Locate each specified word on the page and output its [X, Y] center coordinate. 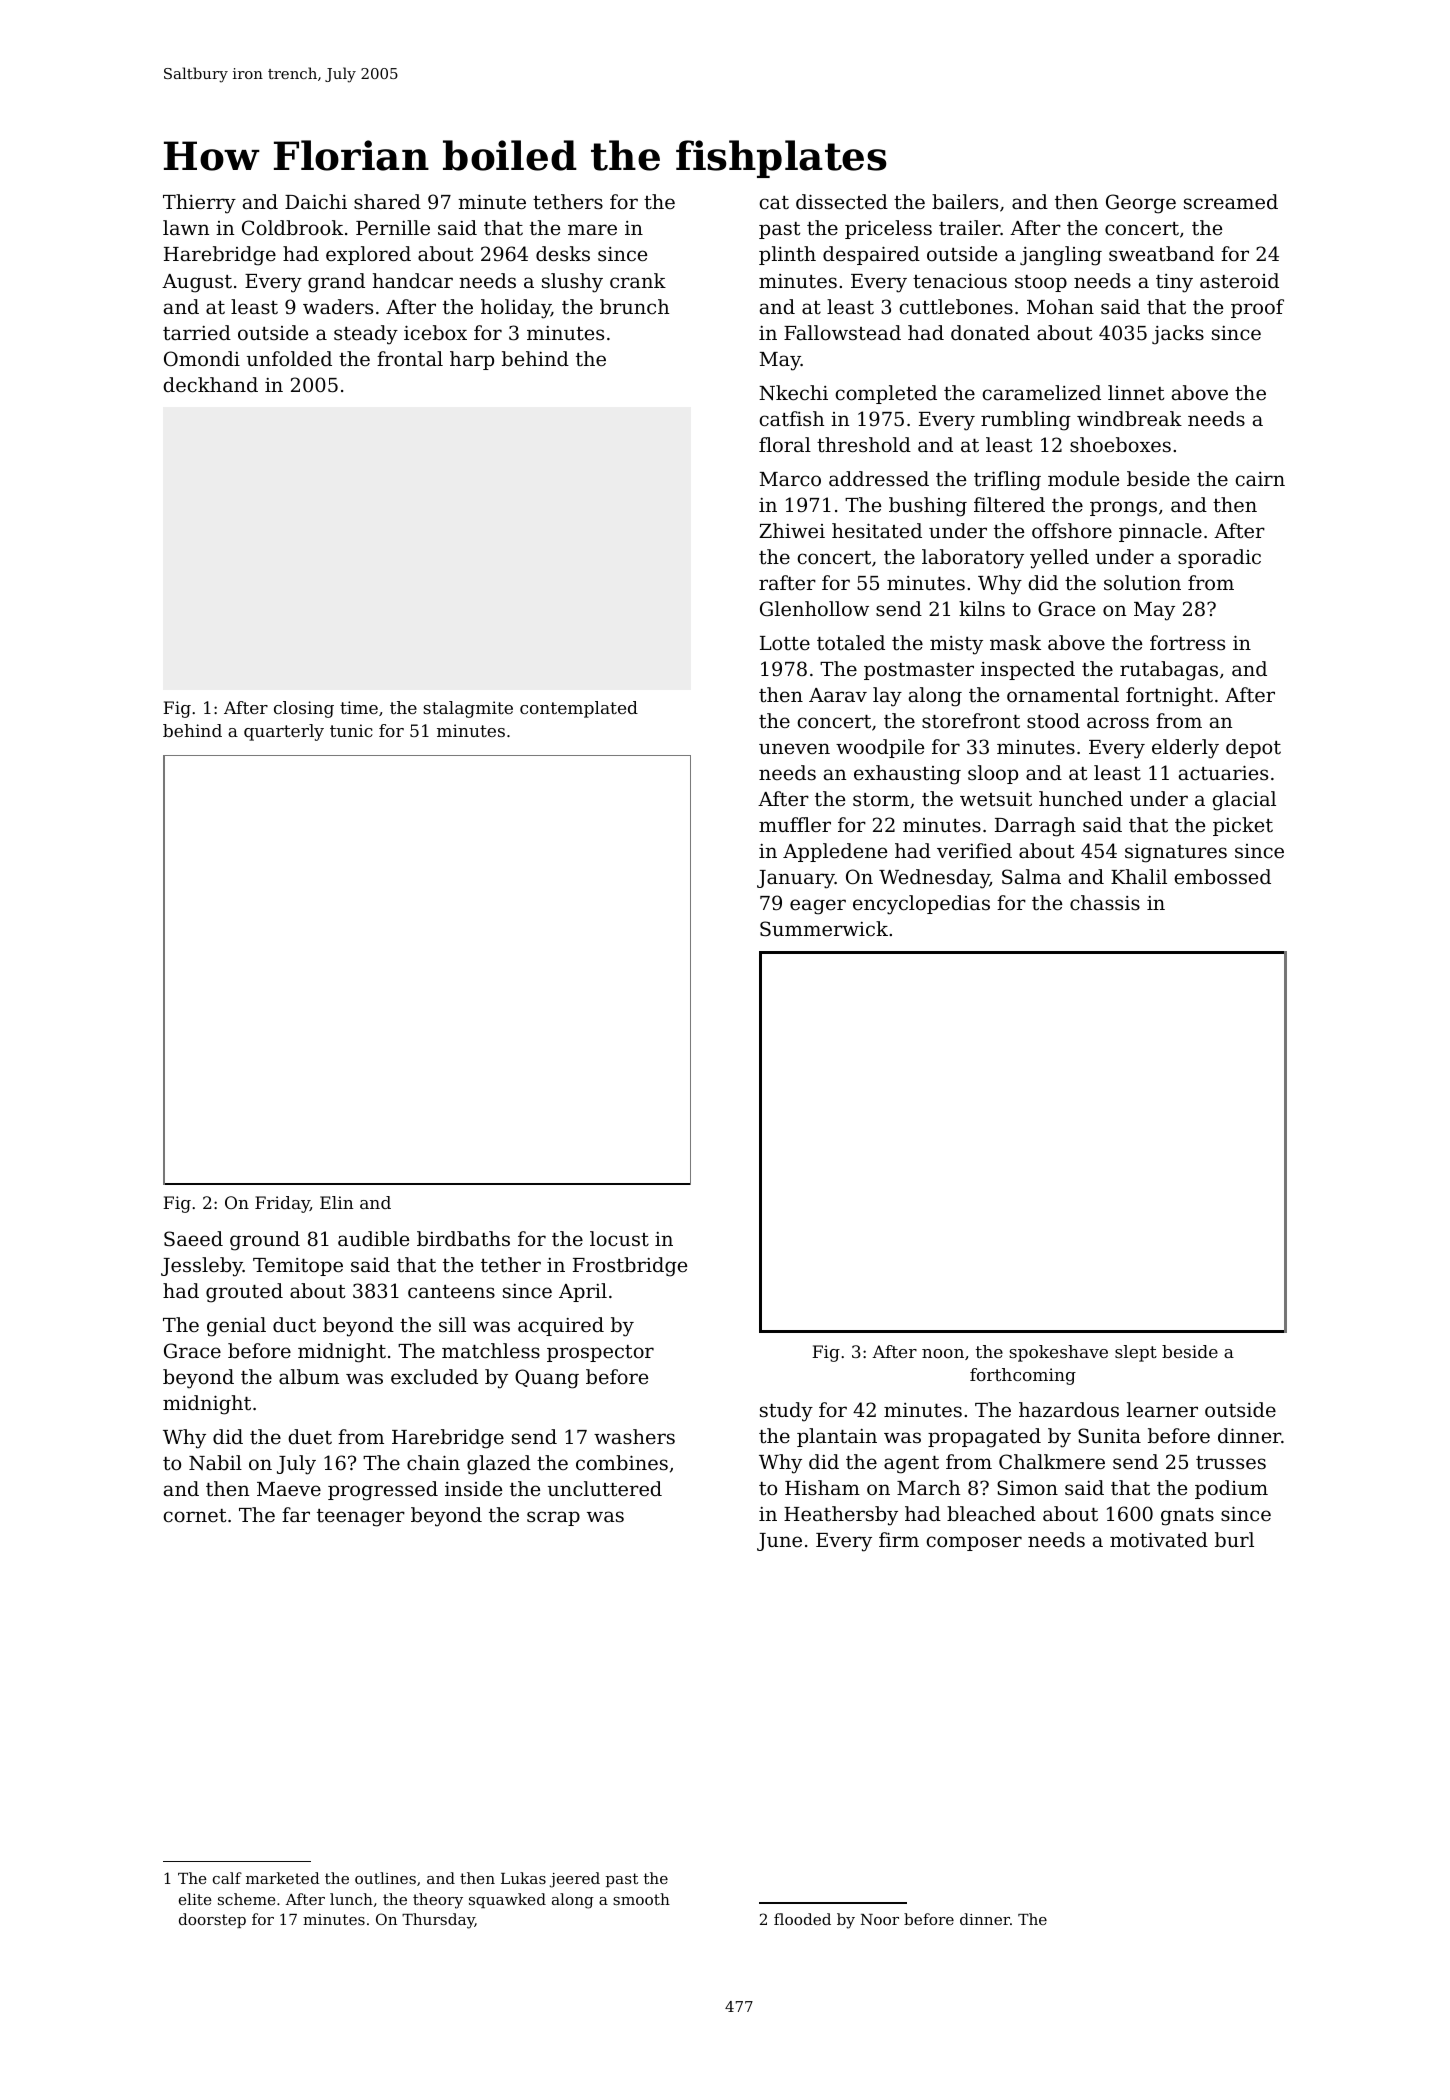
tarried [197, 332]
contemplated [579, 709]
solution [1142, 582]
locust [619, 1238]
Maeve [289, 1489]
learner [1162, 1409]
